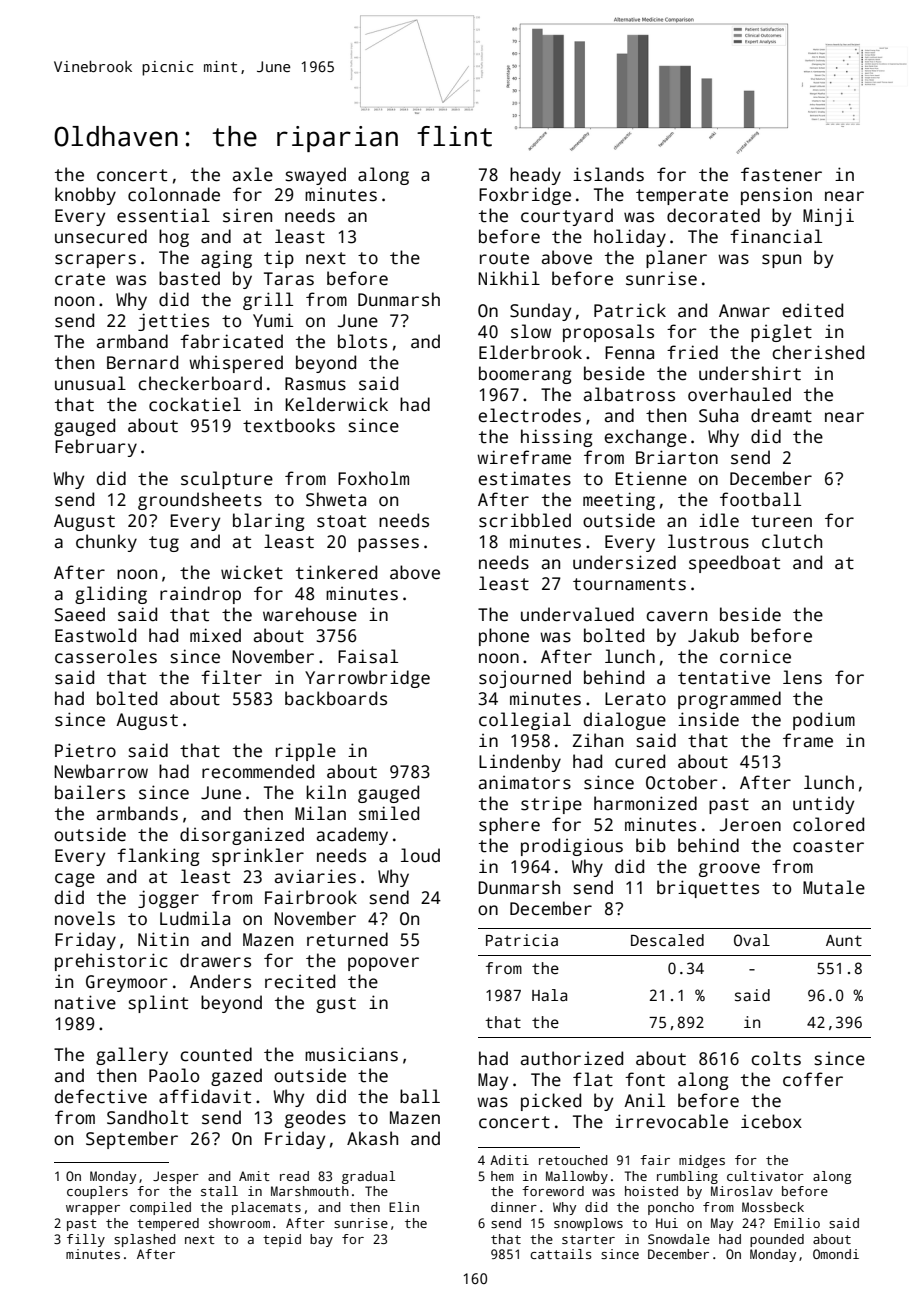 The image size is (924, 1308). Describe the element at coordinates (258, 771) in the screenshot. I see `recommended` at that location.
